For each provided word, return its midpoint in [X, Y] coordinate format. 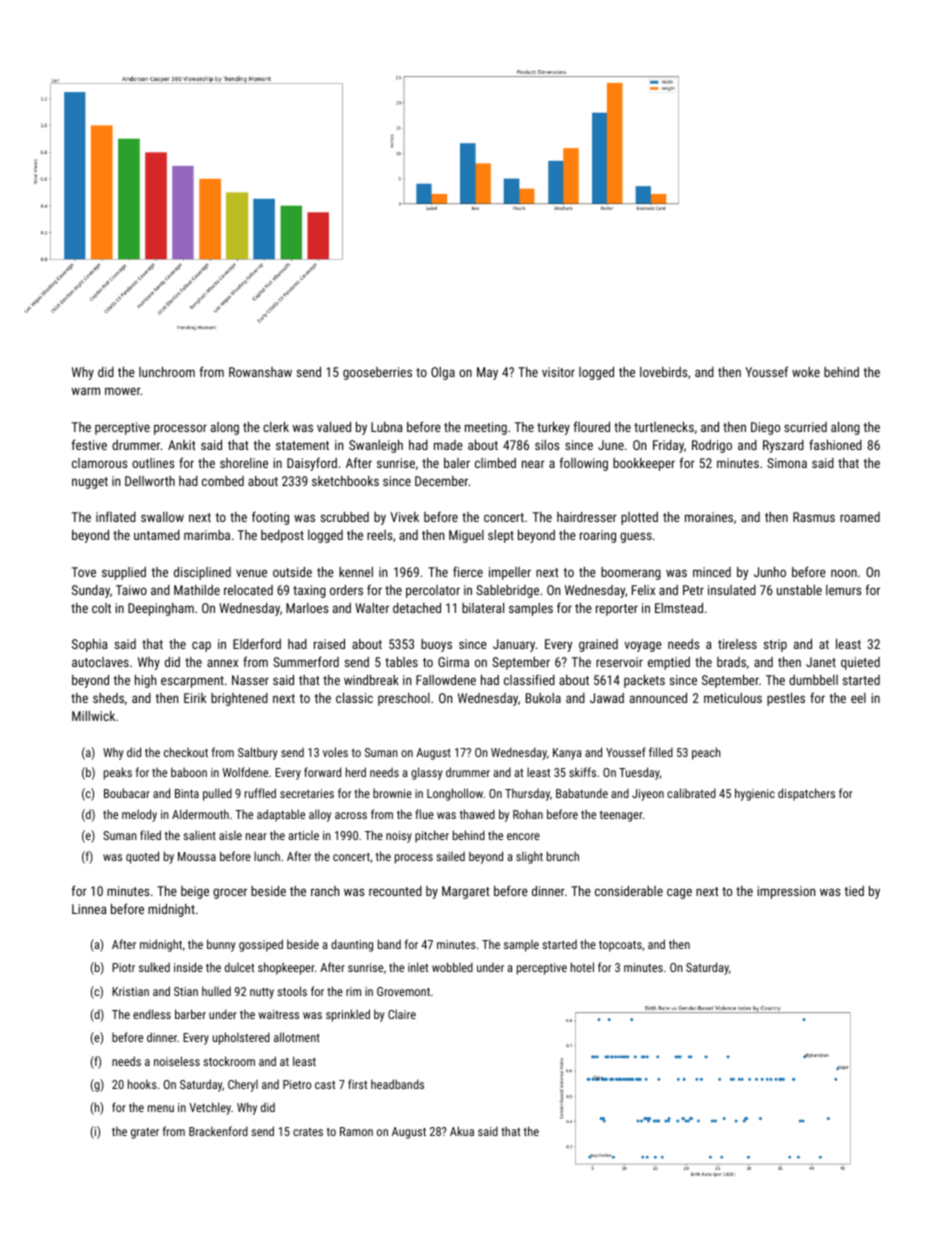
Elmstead [679, 608]
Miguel [466, 536]
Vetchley [210, 1108]
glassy [426, 773]
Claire [402, 1014]
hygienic [755, 794]
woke [806, 372]
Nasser [250, 680]
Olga [443, 373]
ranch [325, 891]
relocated [248, 590]
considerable [629, 891]
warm [85, 391]
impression [786, 892]
